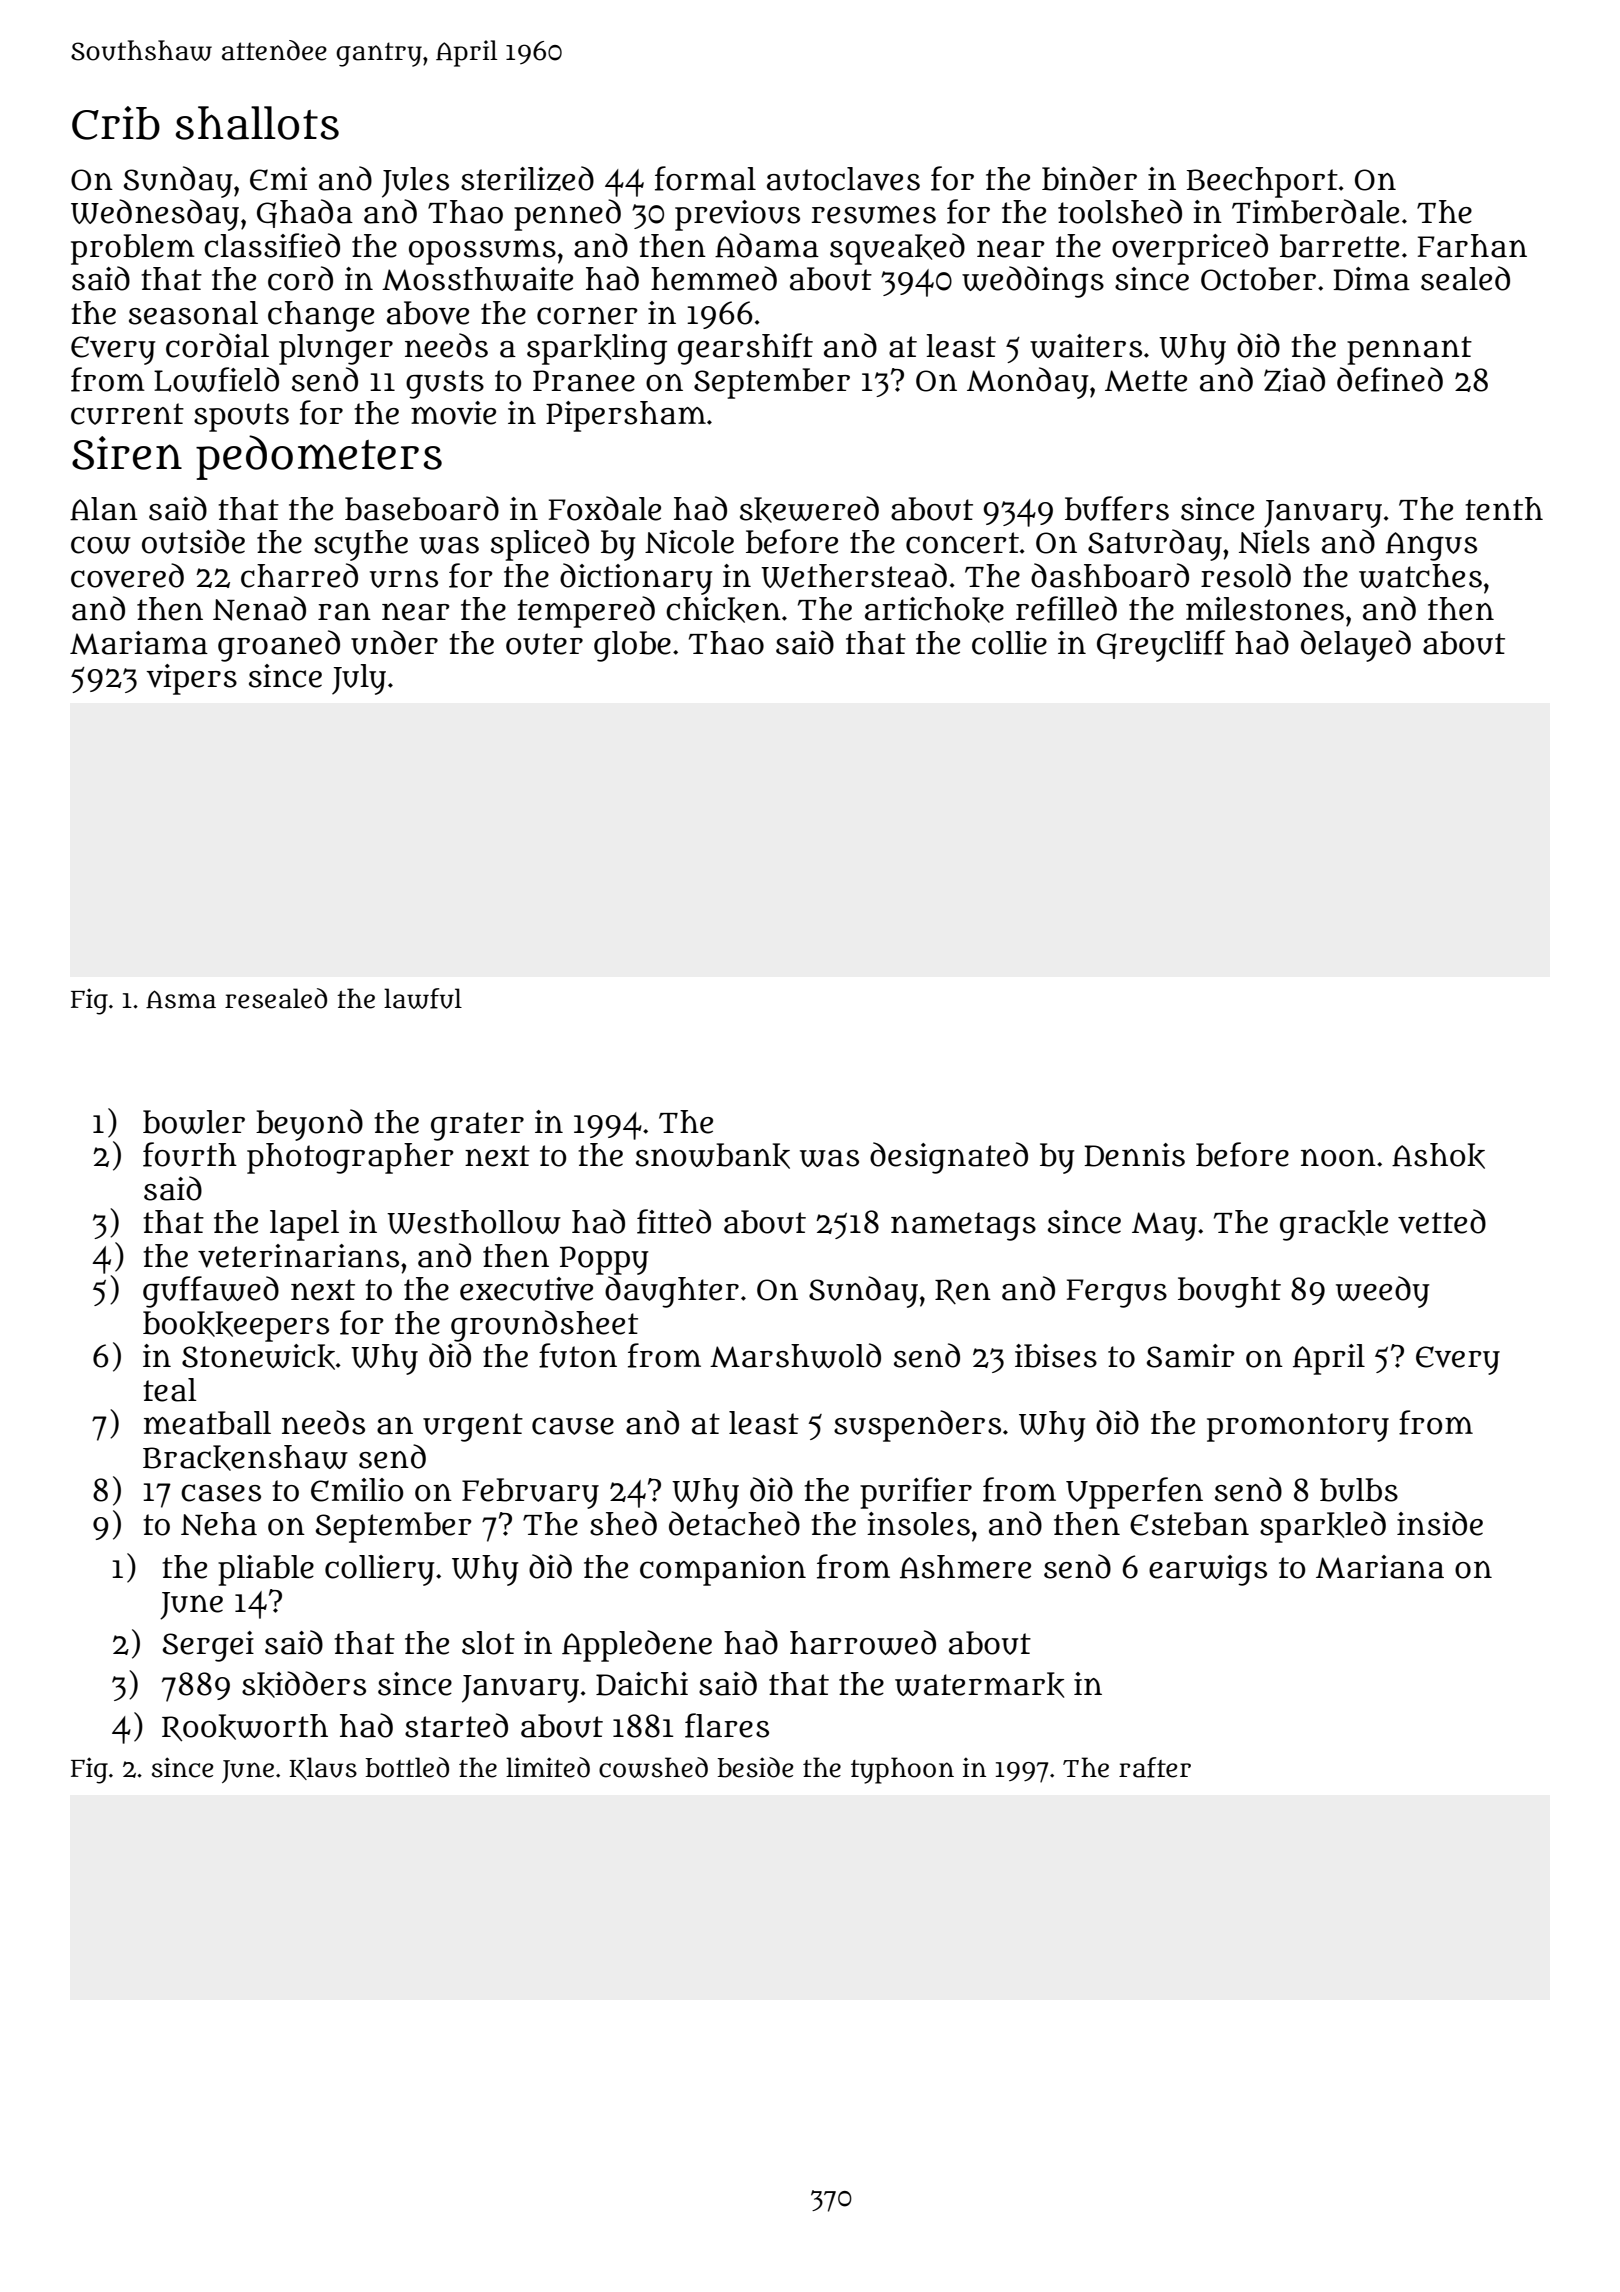 The width and height of the screenshot is (1620, 2292). What do you see at coordinates (415, 182) in the screenshot?
I see `Jules` at bounding box center [415, 182].
